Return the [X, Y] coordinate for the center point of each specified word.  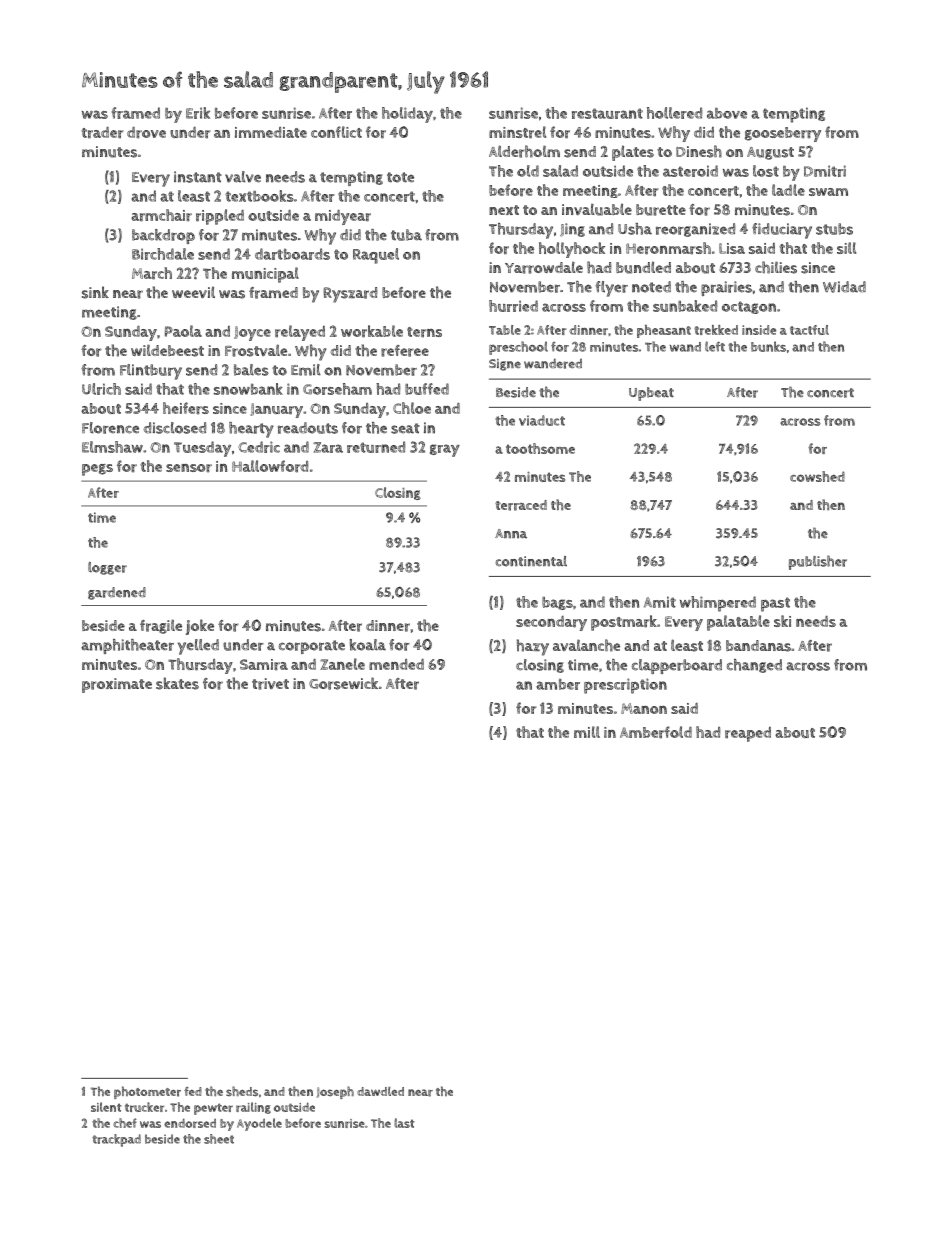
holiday [407, 115]
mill [587, 732]
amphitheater [127, 646]
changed [754, 666]
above [727, 113]
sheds [242, 1091]
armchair [161, 215]
